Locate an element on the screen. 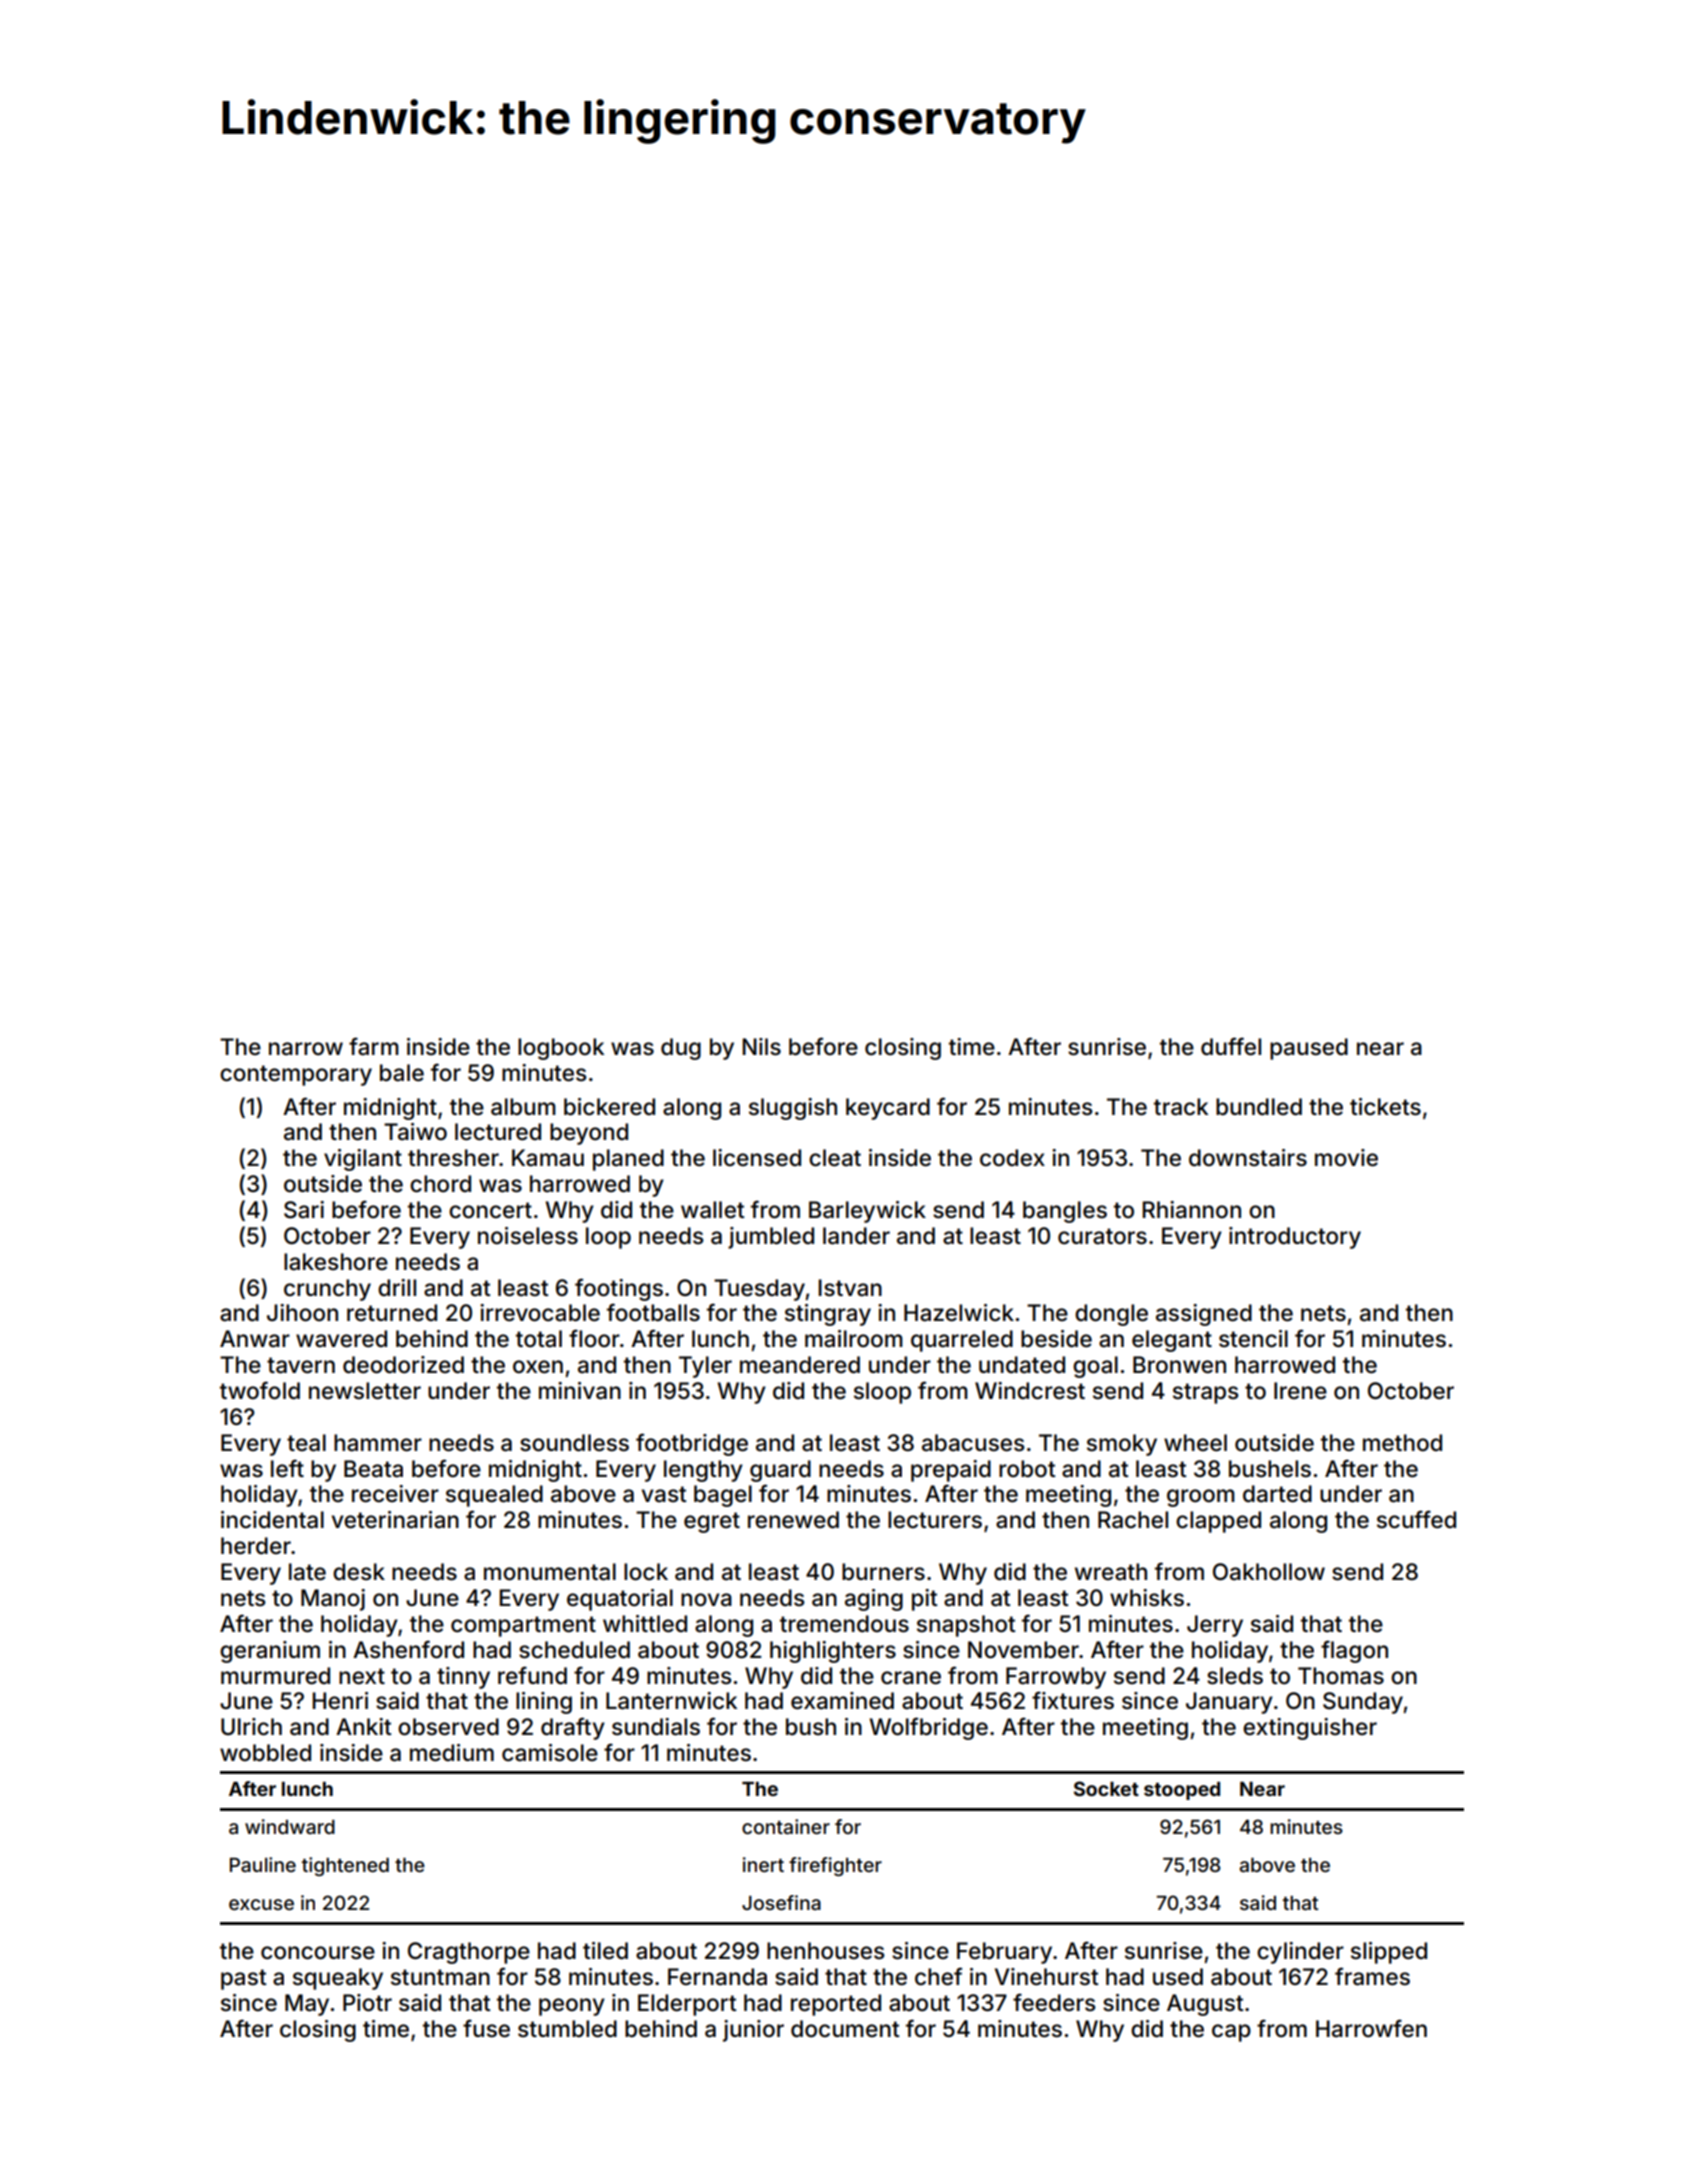 The image size is (1683, 2178). stooped is located at coordinates (1182, 1791).
